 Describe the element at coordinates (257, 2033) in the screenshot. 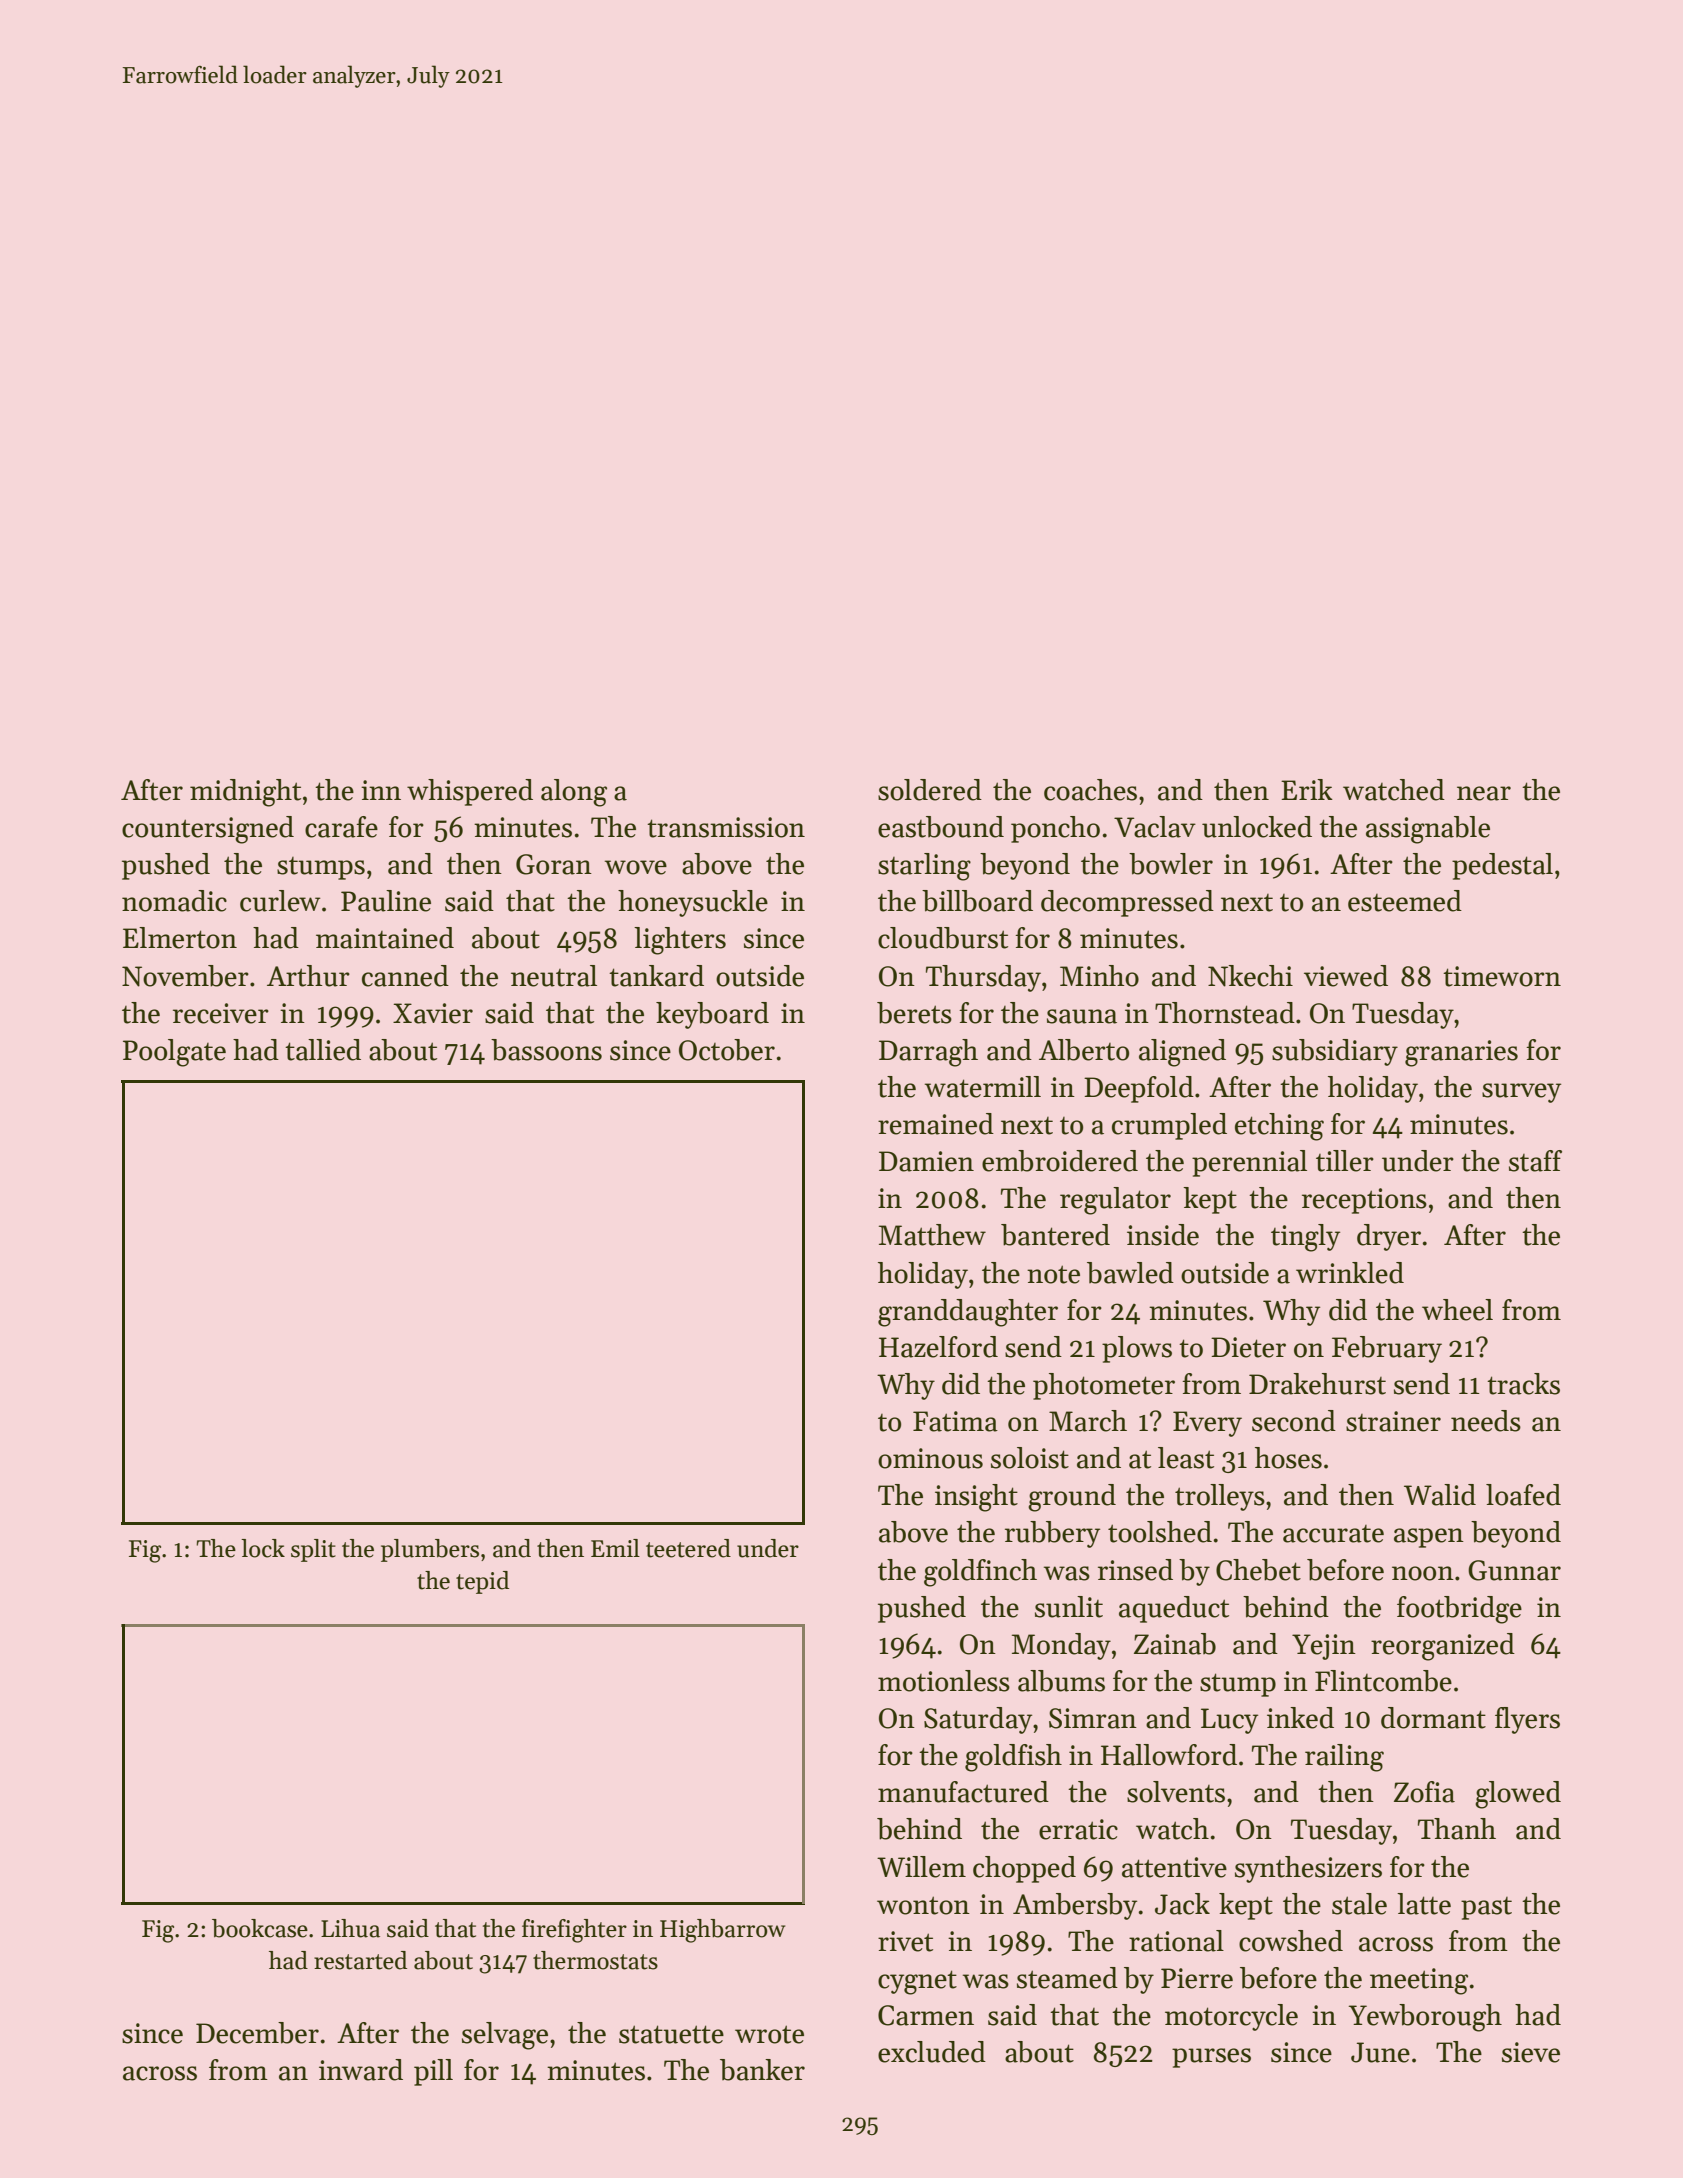

I see `December` at that location.
